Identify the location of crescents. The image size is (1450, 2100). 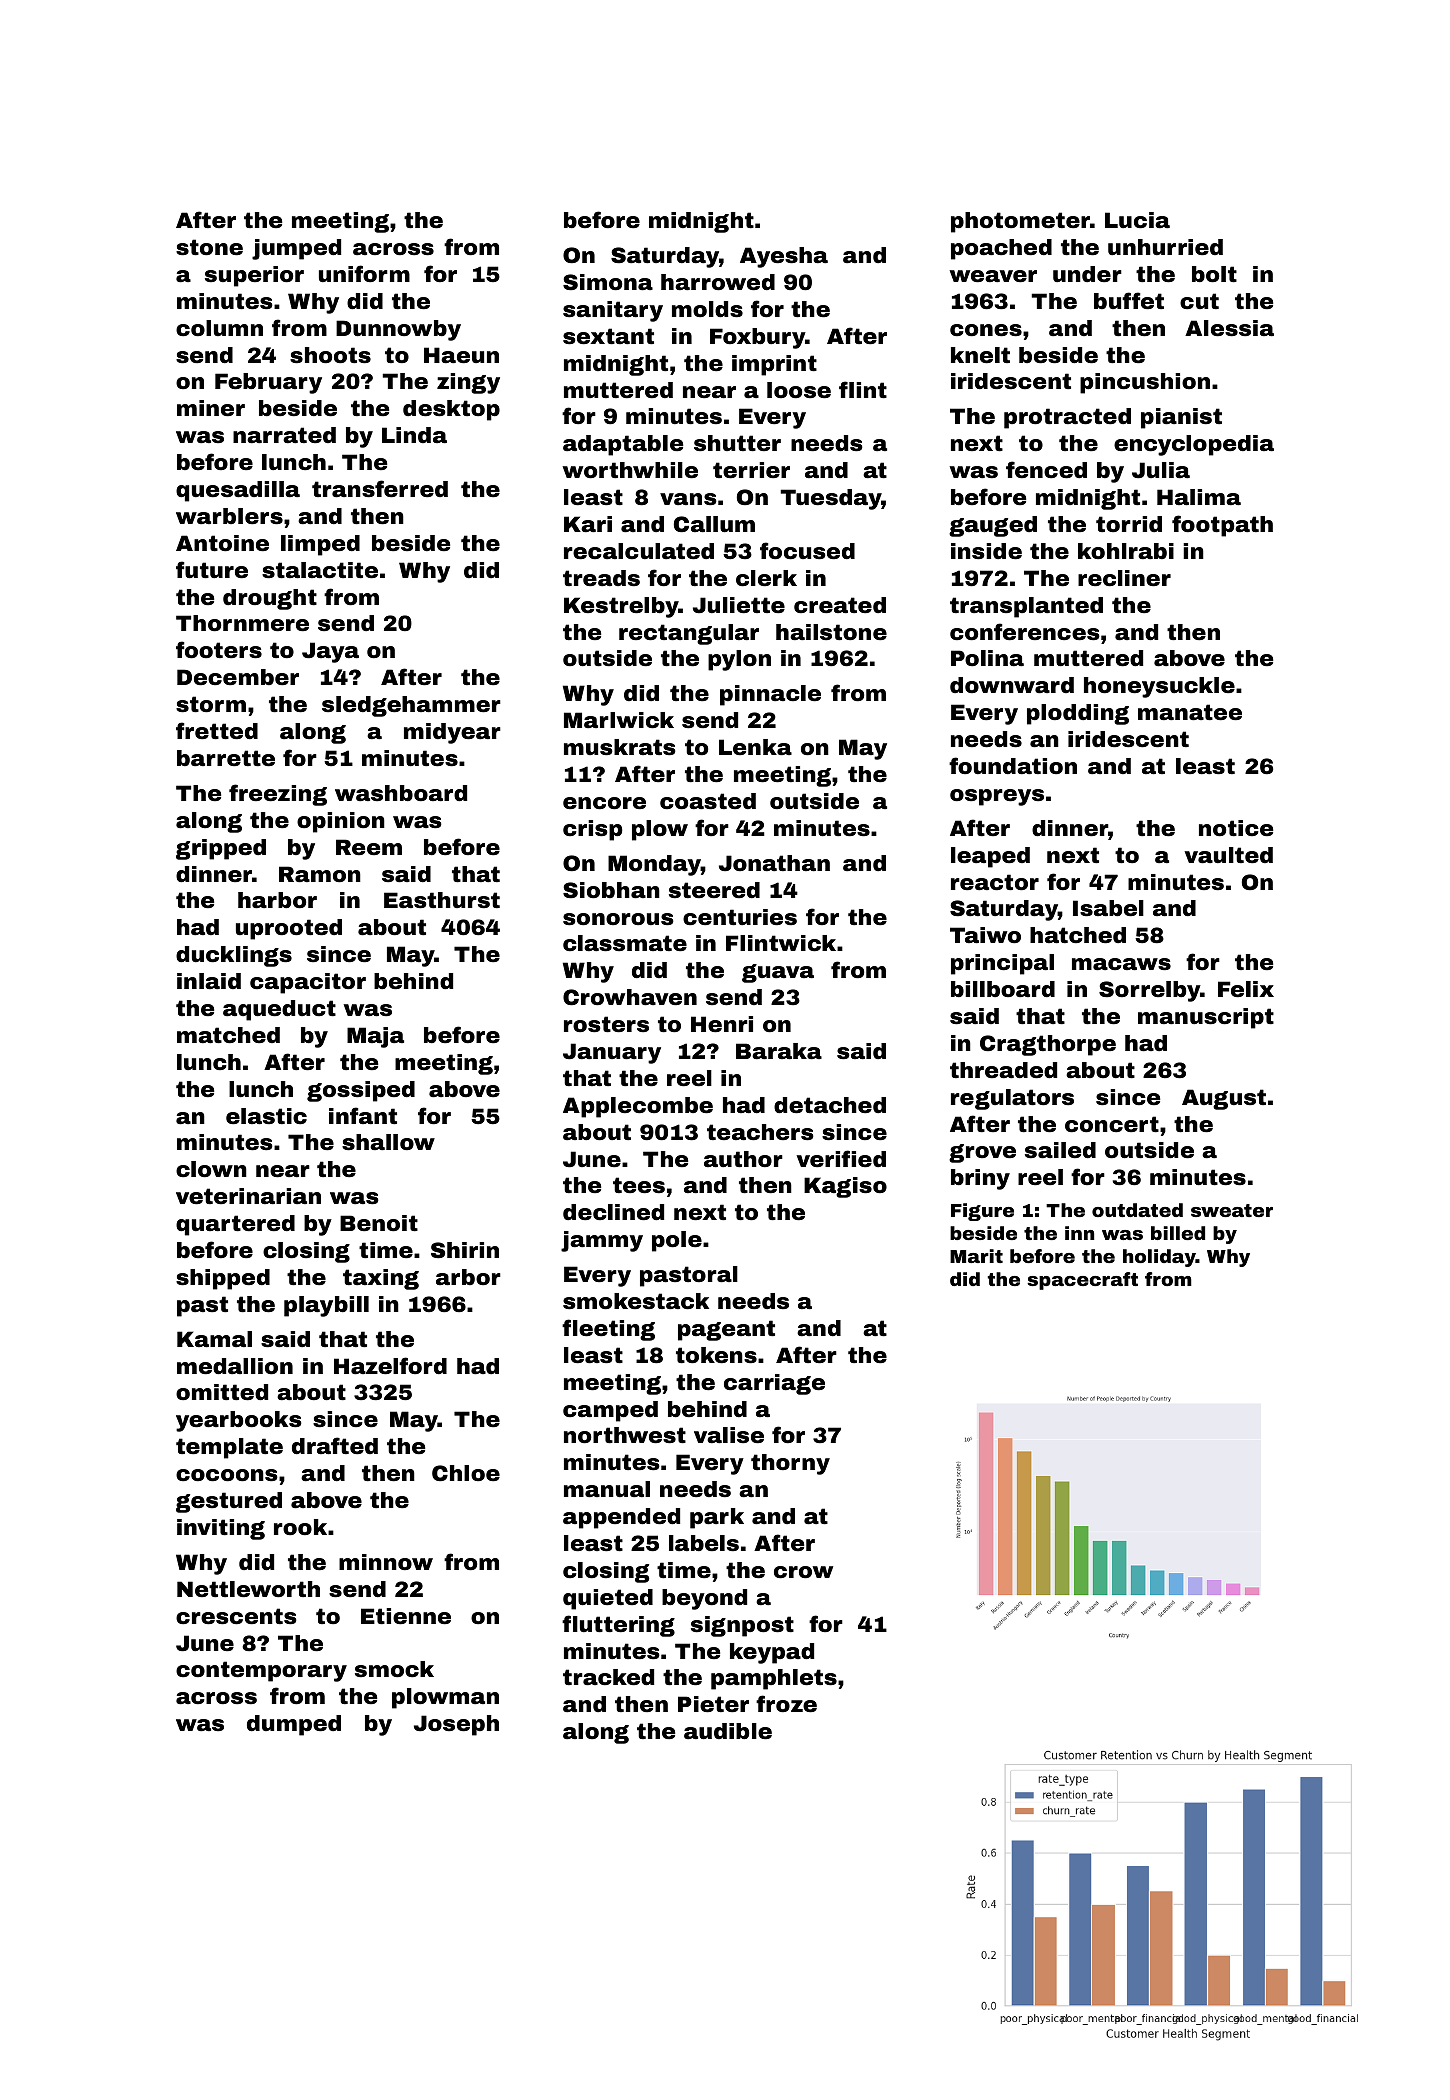
(236, 1616).
